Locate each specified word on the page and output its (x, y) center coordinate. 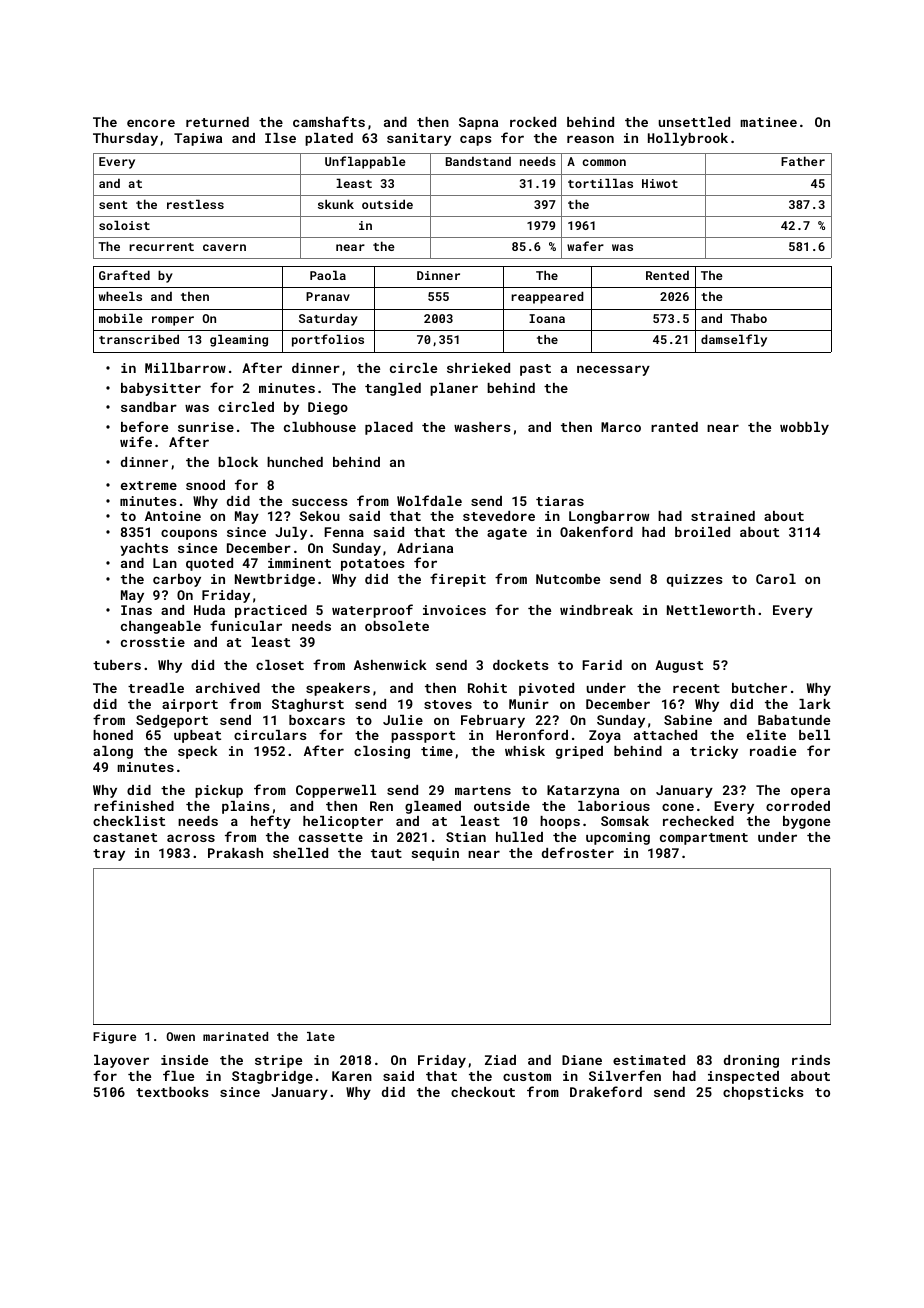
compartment (704, 839)
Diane (582, 1060)
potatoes (372, 565)
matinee (769, 122)
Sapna (478, 123)
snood (205, 485)
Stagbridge (272, 1077)
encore (151, 123)
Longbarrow (609, 517)
